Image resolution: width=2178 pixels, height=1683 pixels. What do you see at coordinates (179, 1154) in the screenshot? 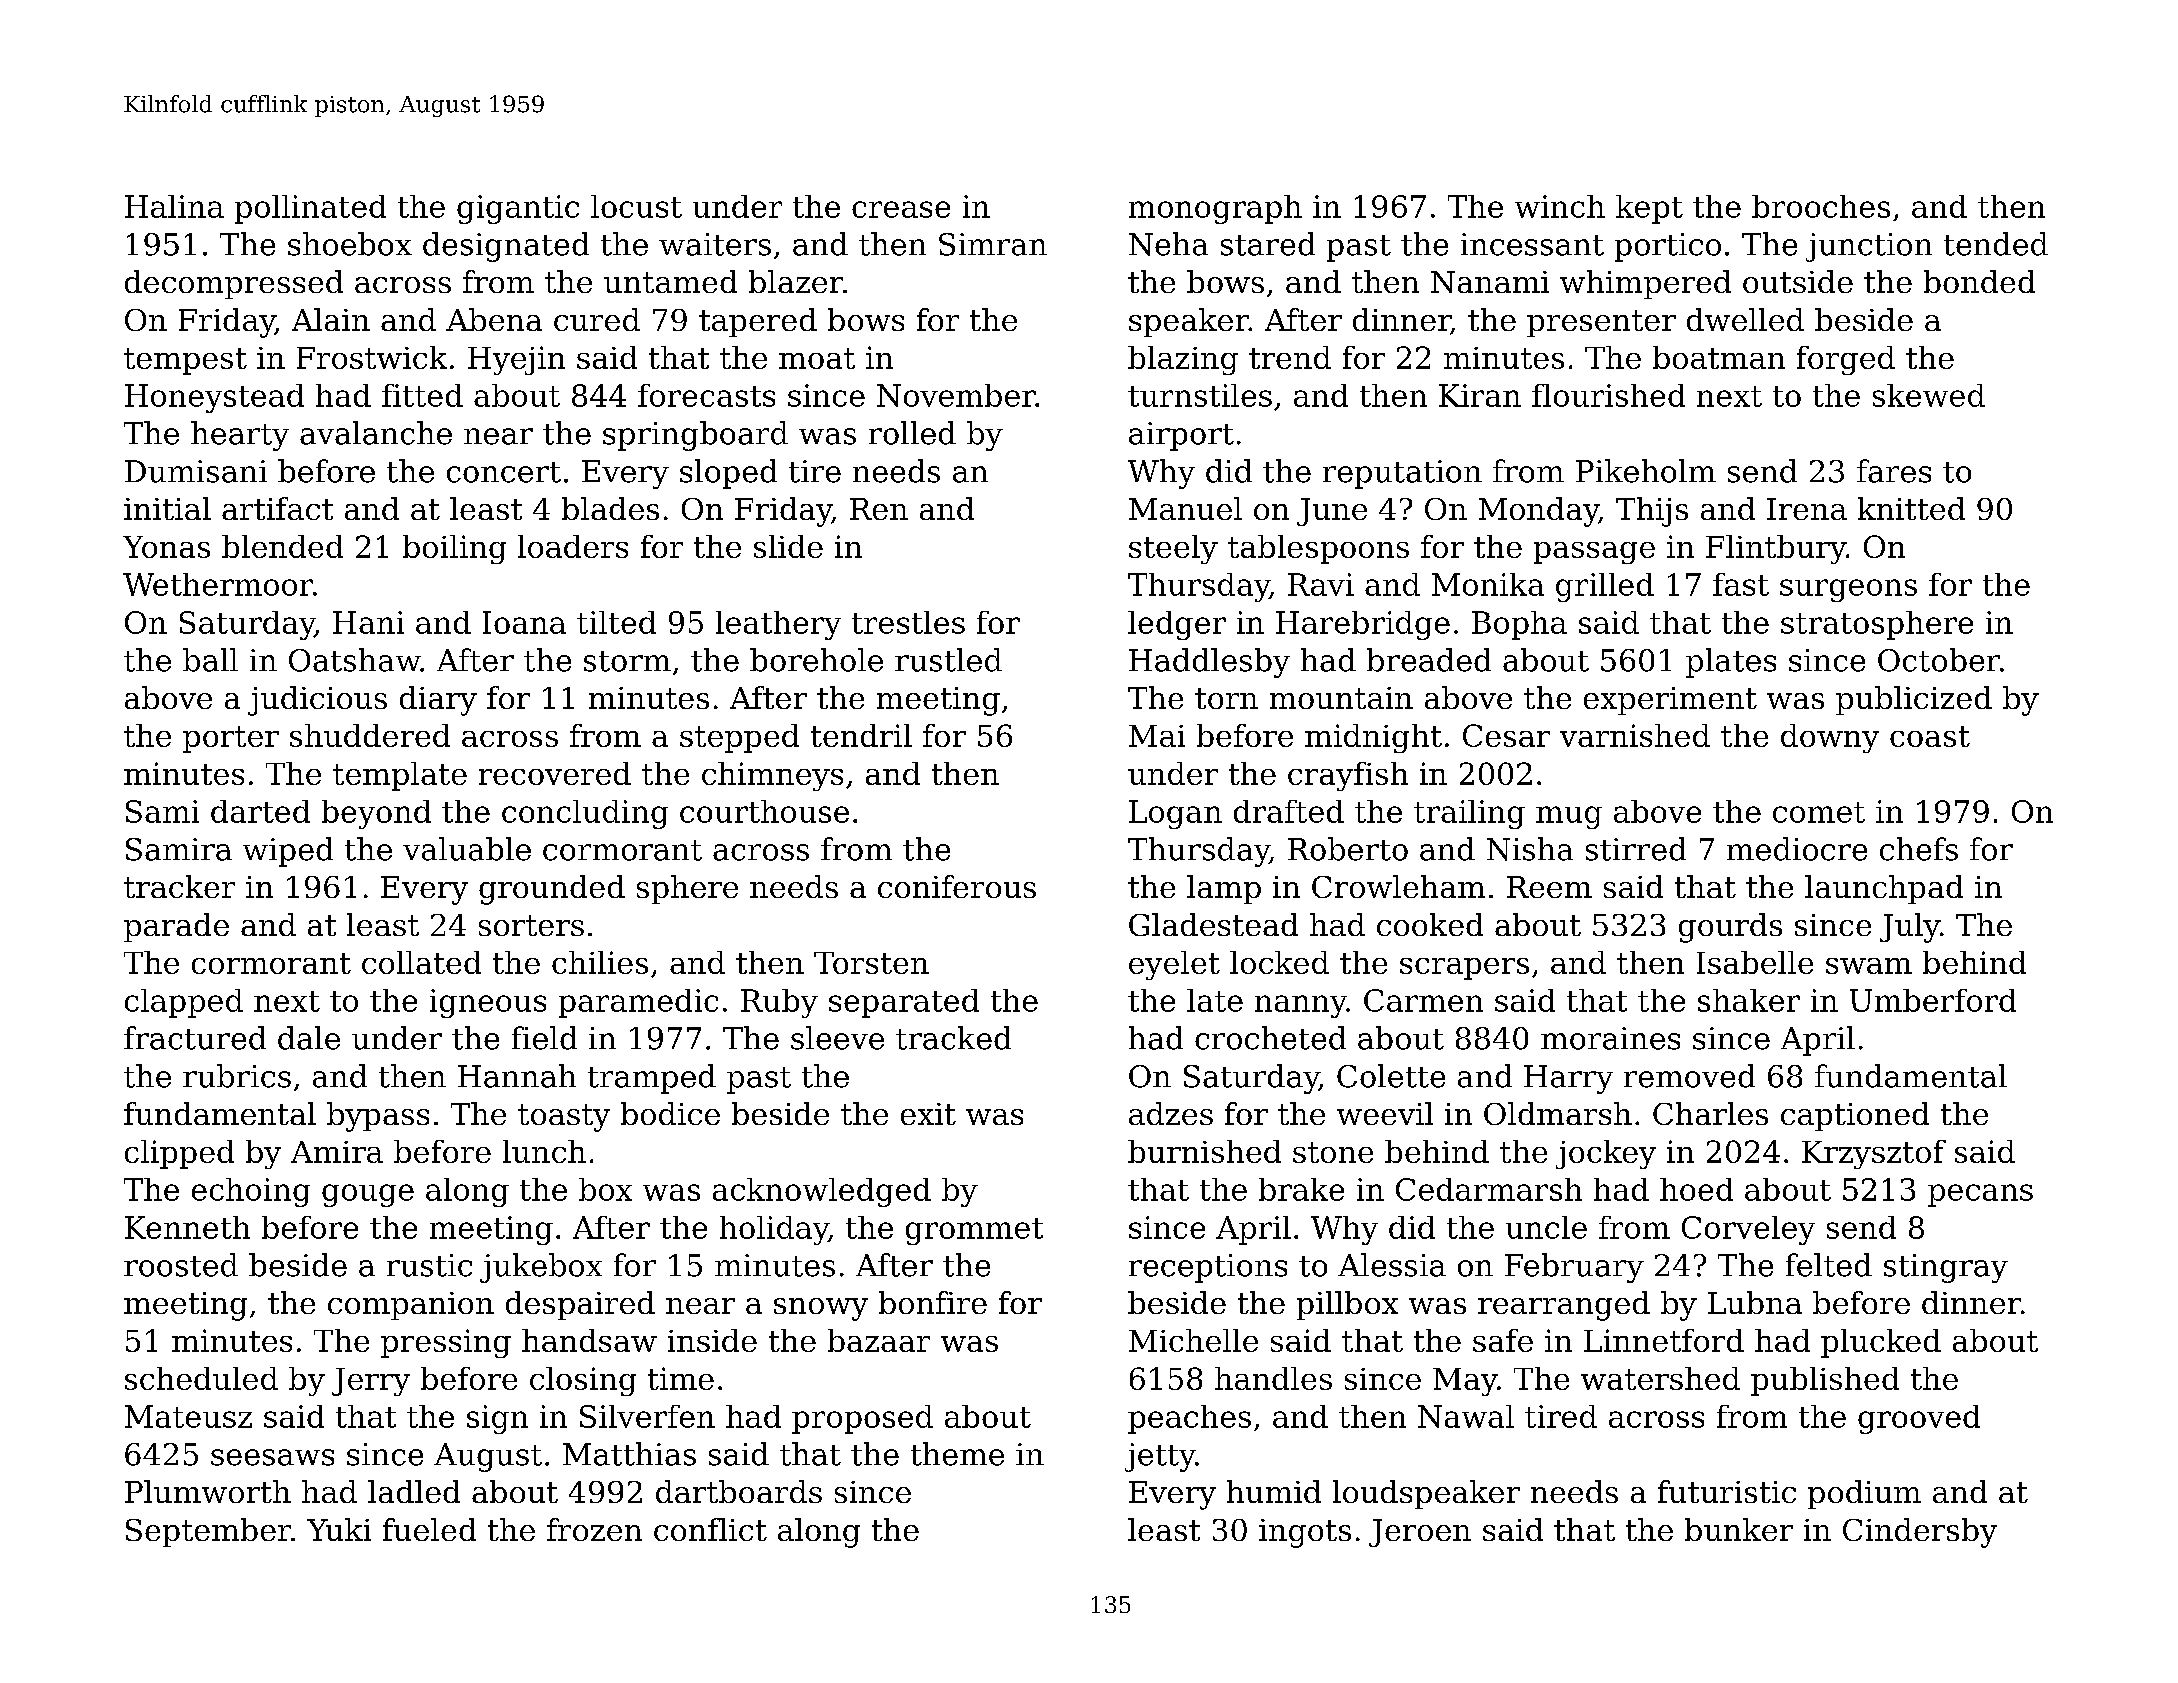
I see `clipped` at bounding box center [179, 1154].
